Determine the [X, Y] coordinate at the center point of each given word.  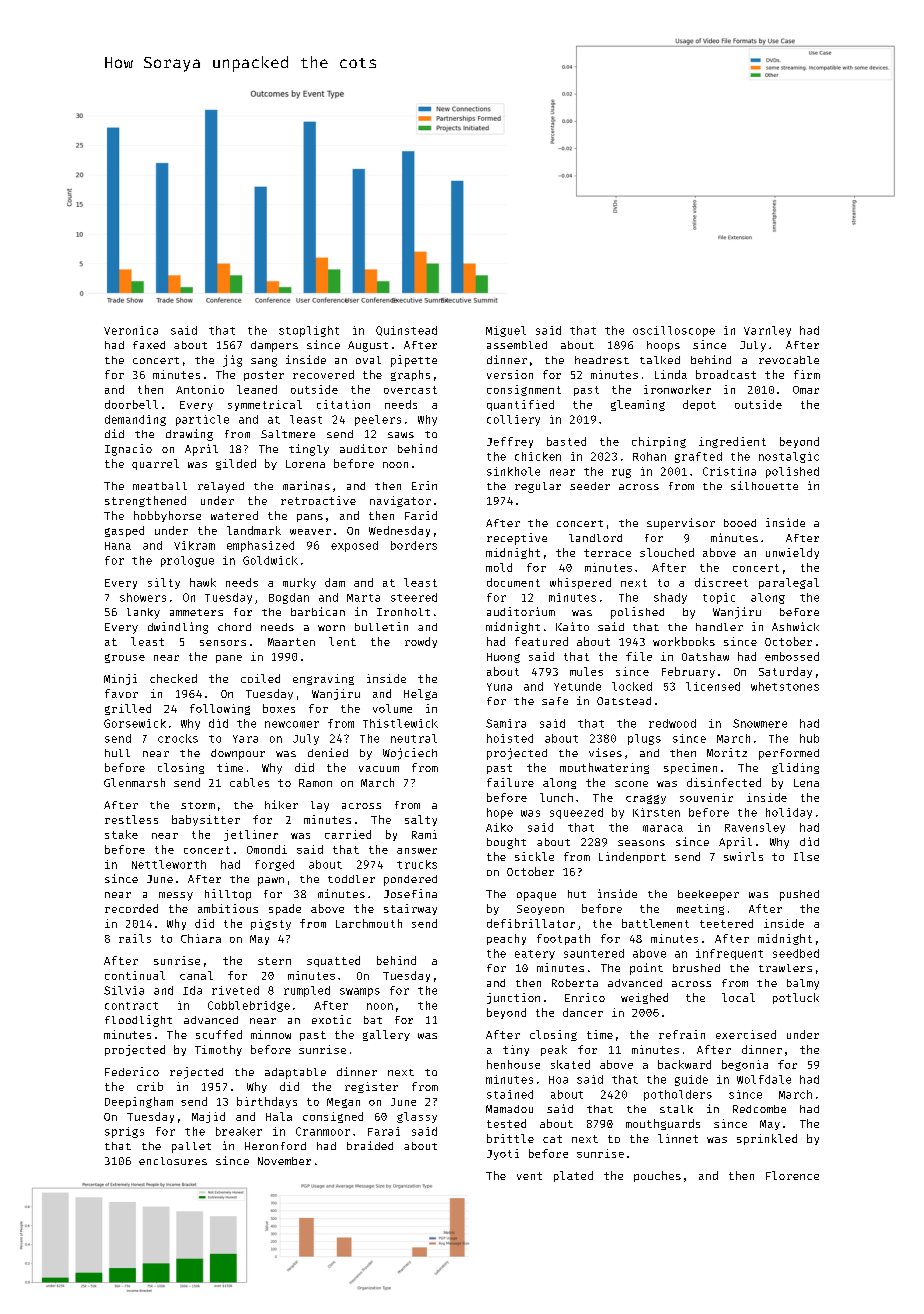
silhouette [764, 485]
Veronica [131, 330]
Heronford [275, 1146]
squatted [333, 961]
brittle [510, 1138]
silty [164, 583]
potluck [796, 998]
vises [605, 752]
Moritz [727, 752]
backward [684, 1064]
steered [414, 597]
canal [196, 975]
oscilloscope [674, 331]
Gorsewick [135, 723]
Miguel [506, 331]
